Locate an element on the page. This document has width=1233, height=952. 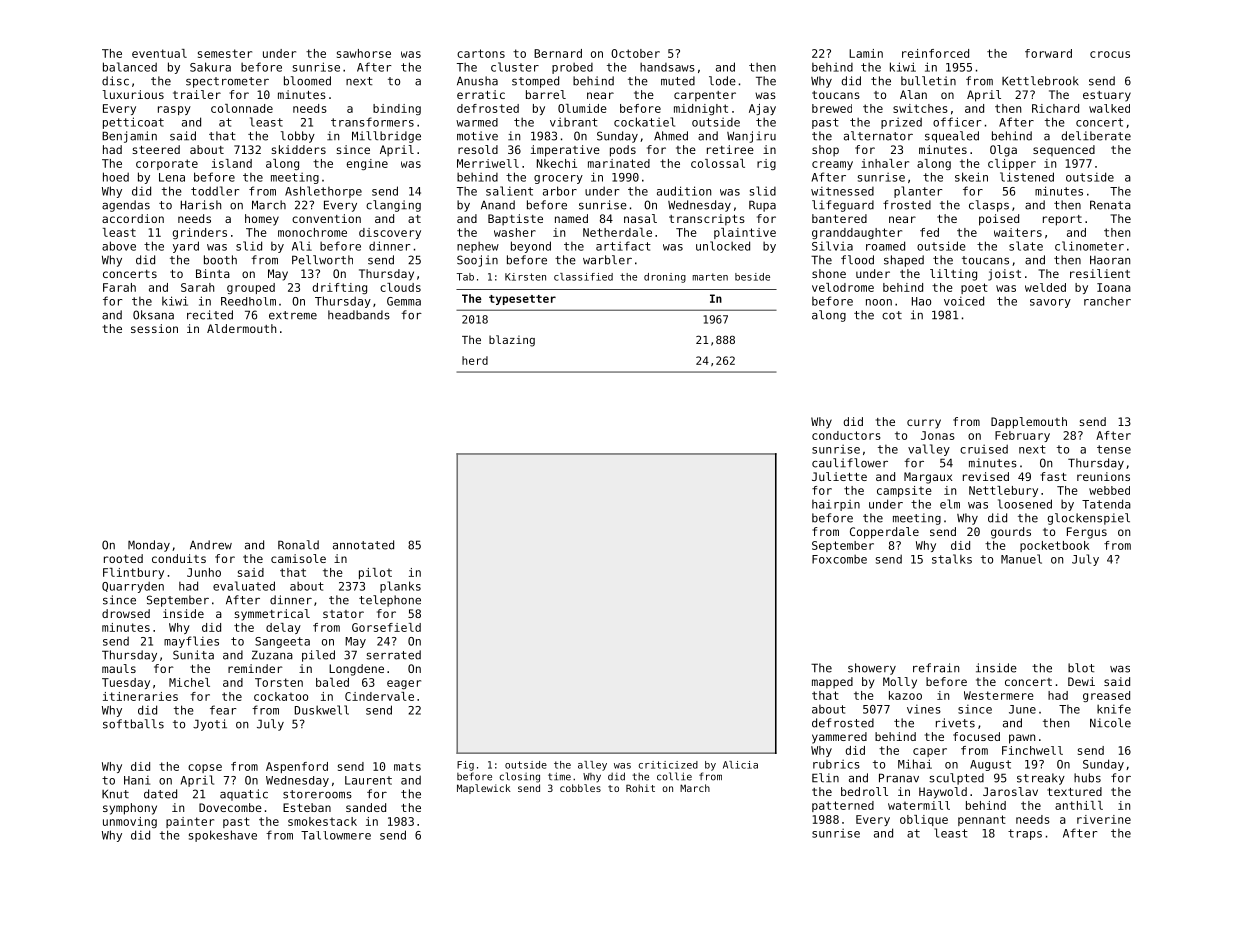
Monday is located at coordinates (149, 546).
